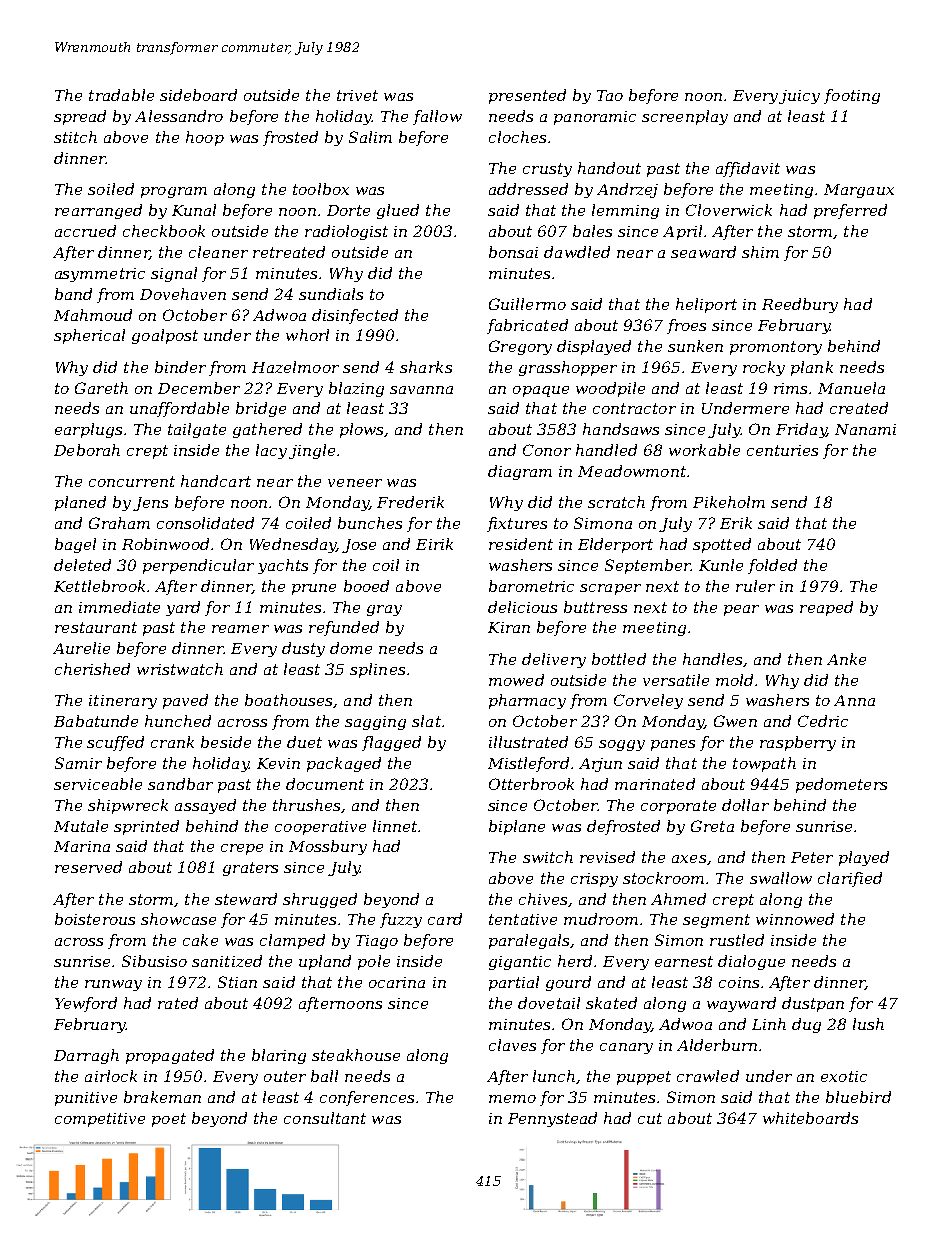  What do you see at coordinates (513, 252) in the screenshot?
I see `bonsai` at bounding box center [513, 252].
